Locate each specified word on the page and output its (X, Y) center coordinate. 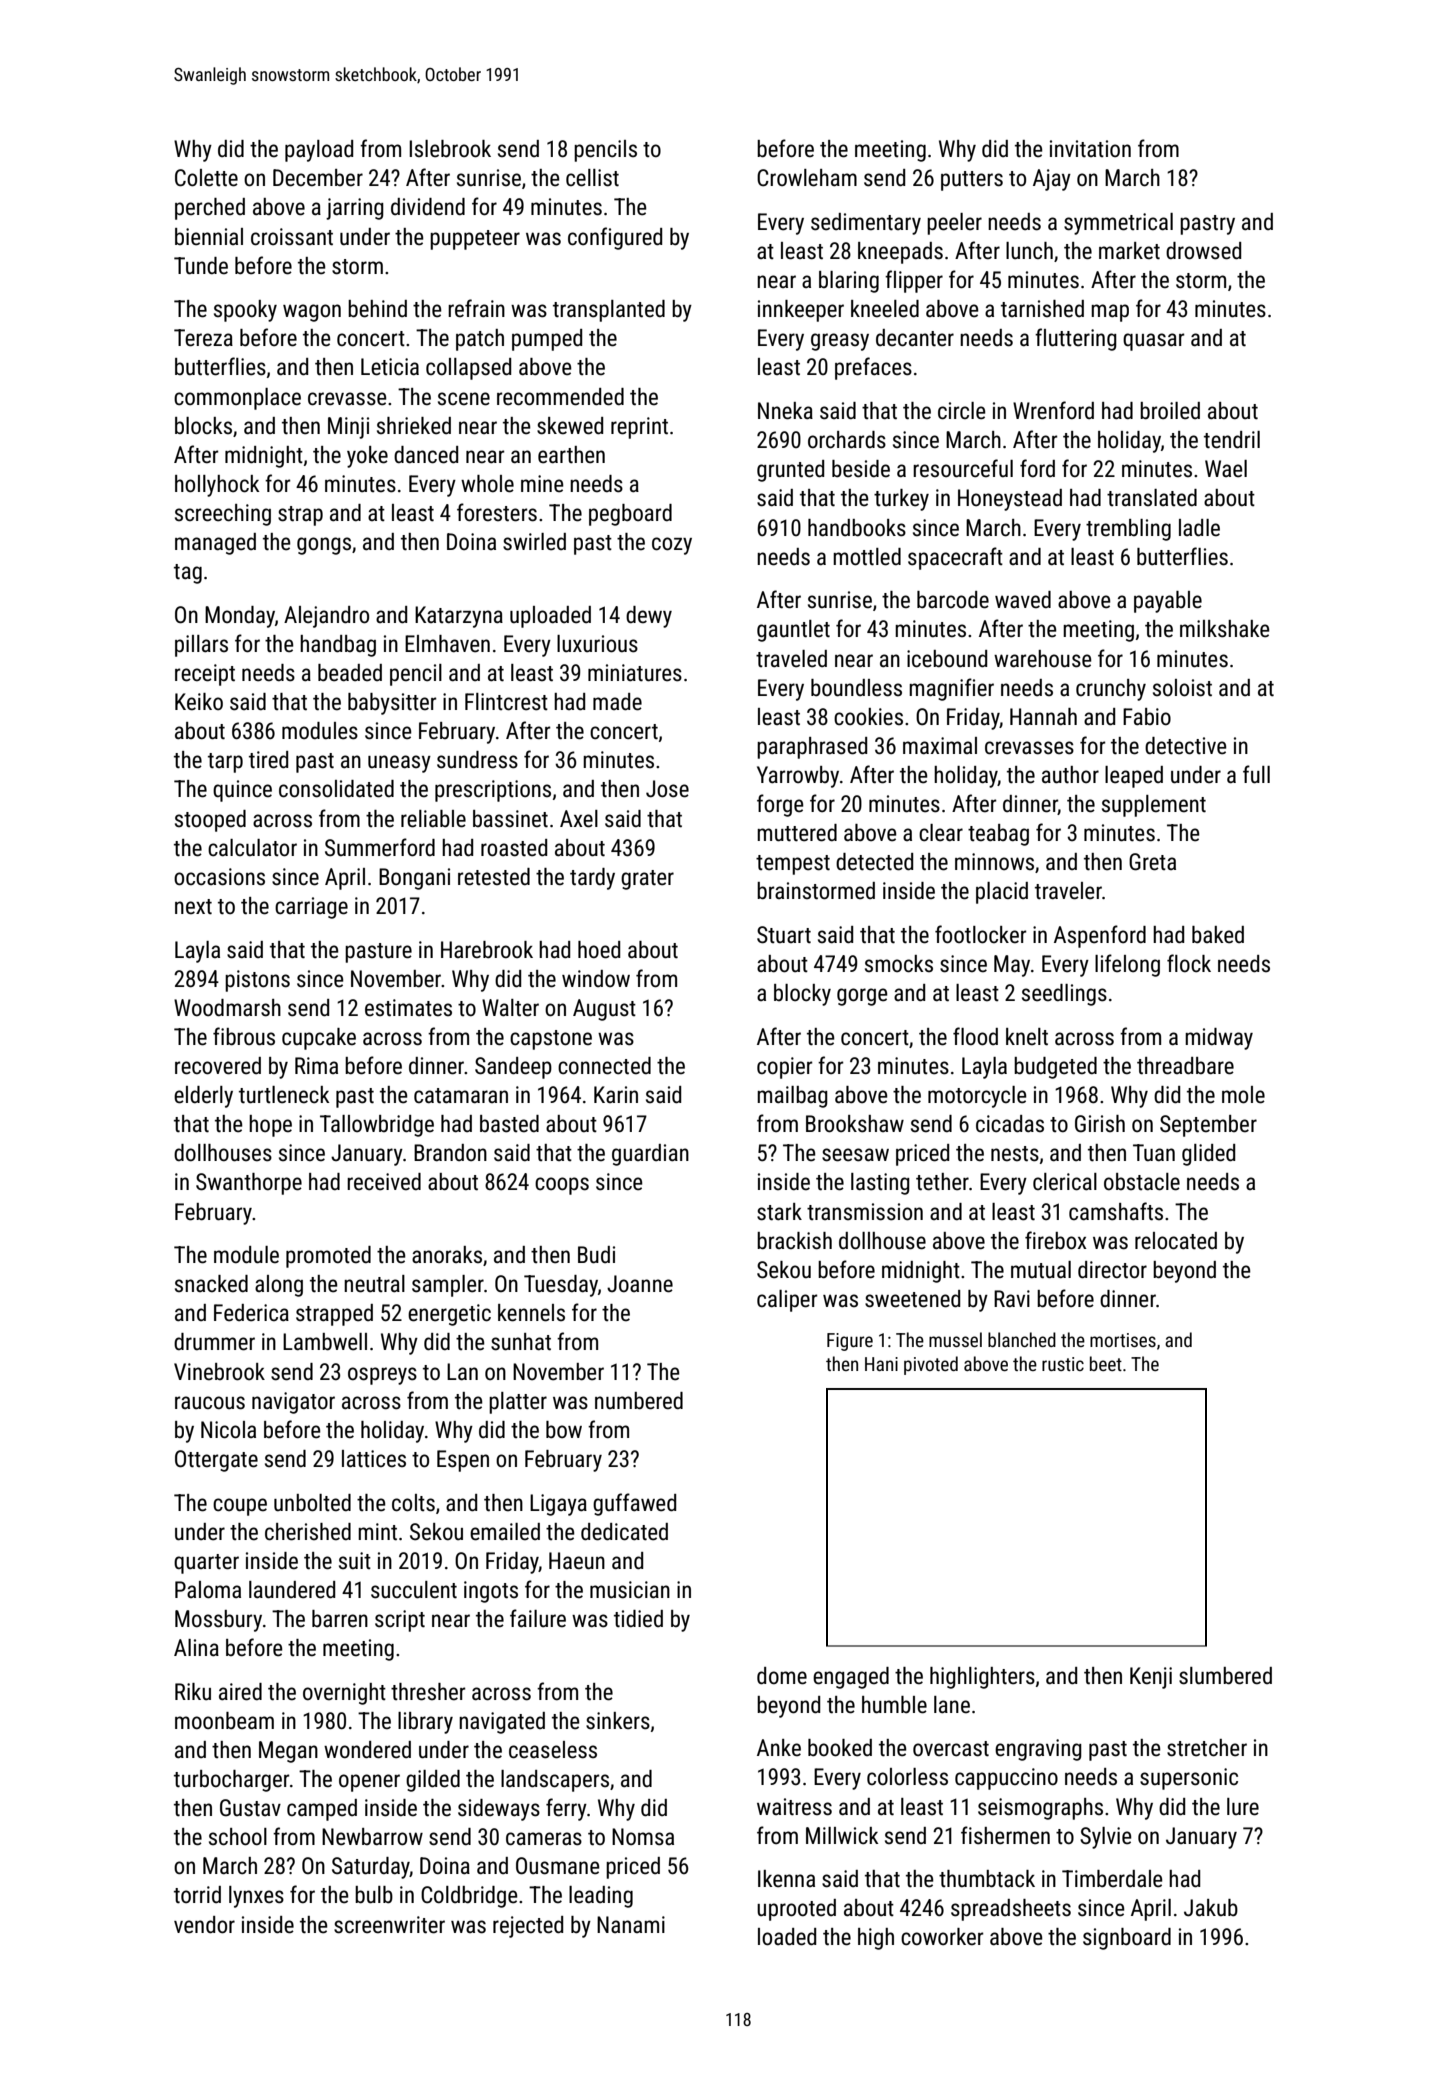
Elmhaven (447, 644)
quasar (1154, 342)
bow (564, 1430)
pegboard (630, 515)
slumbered (1225, 1676)
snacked (211, 1284)
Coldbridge (469, 1897)
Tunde (201, 266)
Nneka (785, 411)
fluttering (1076, 339)
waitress (794, 1807)
